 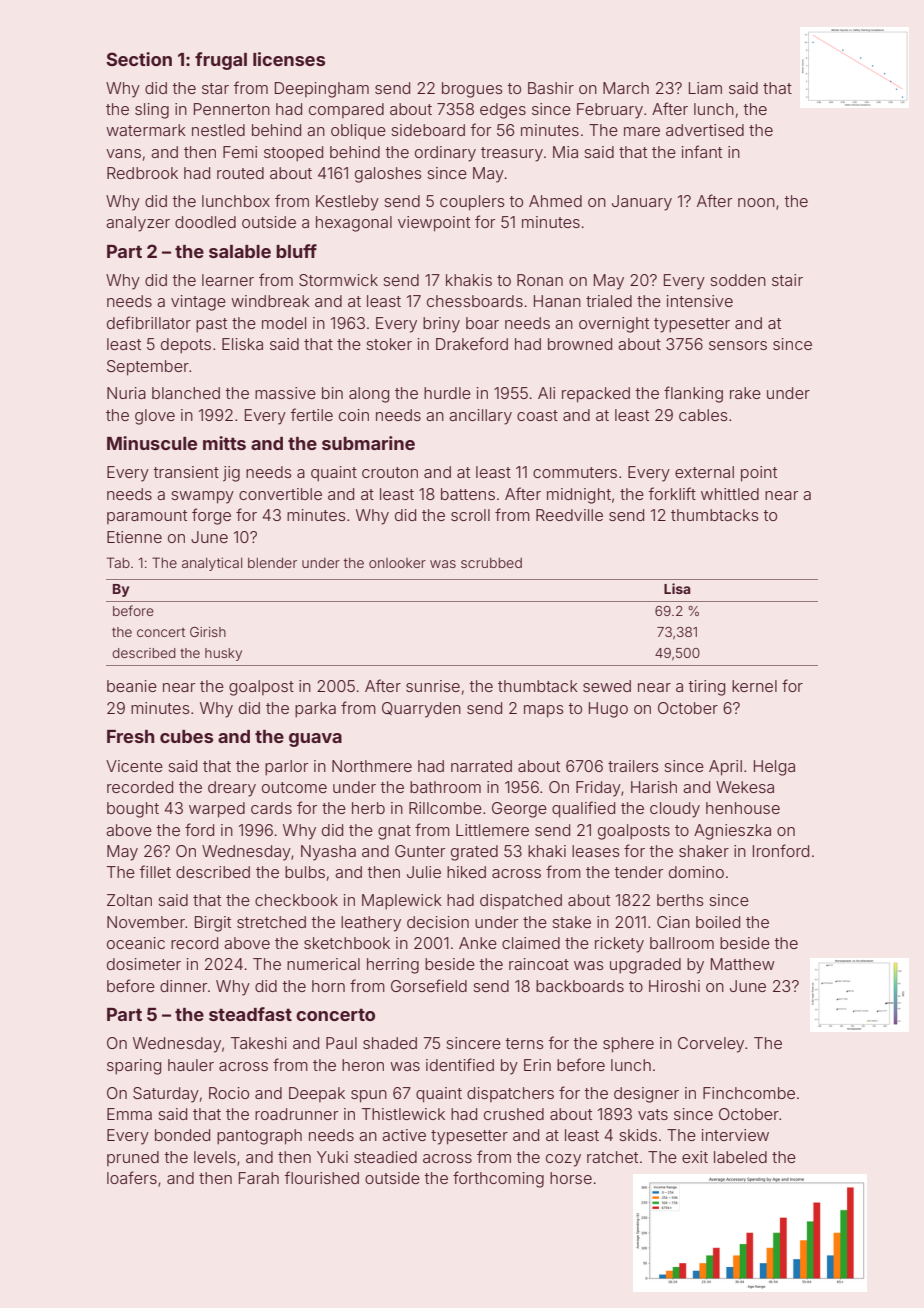 I want to click on flanking, so click(x=693, y=394).
